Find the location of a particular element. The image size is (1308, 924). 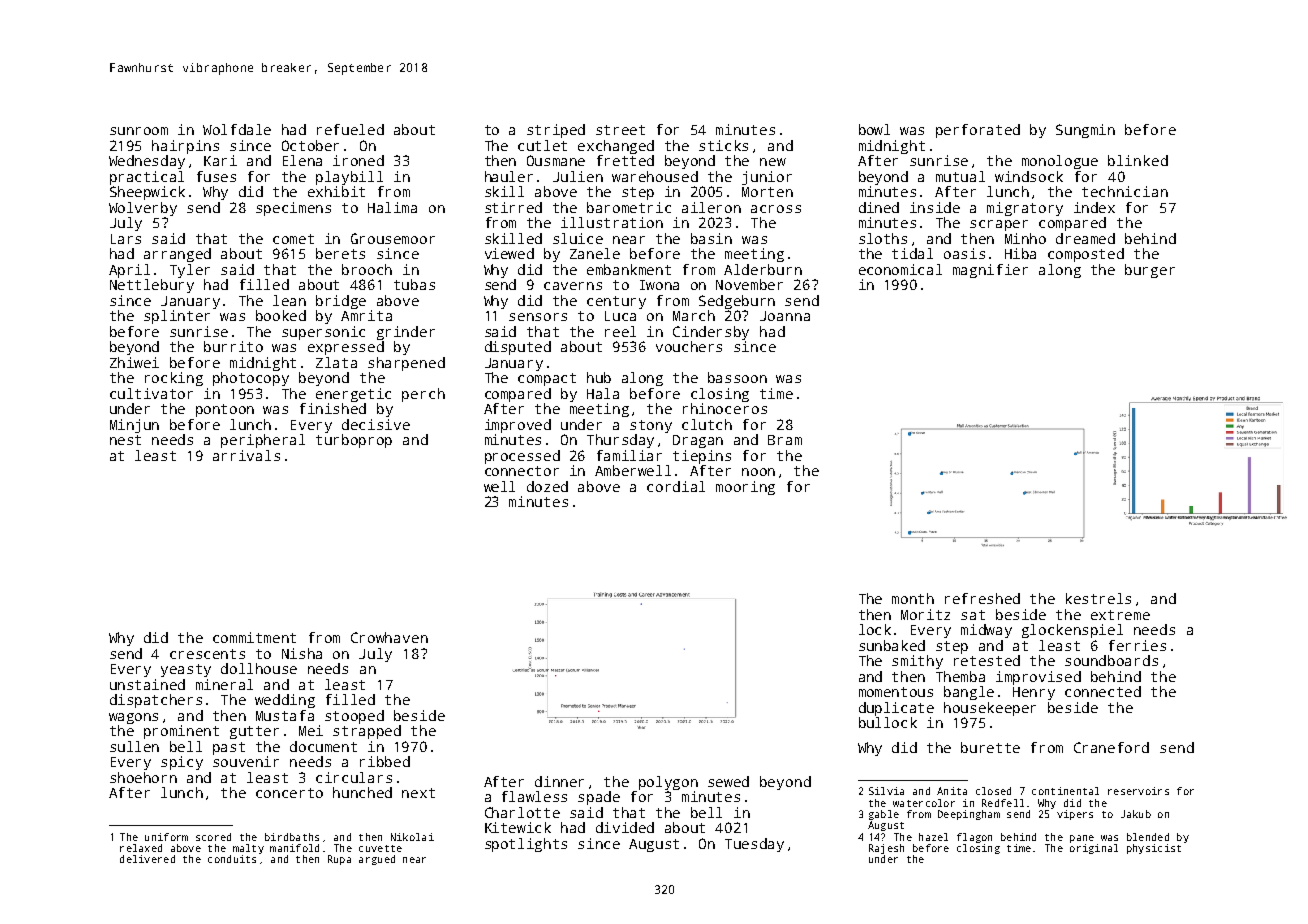

conduits is located at coordinates (232, 859).
